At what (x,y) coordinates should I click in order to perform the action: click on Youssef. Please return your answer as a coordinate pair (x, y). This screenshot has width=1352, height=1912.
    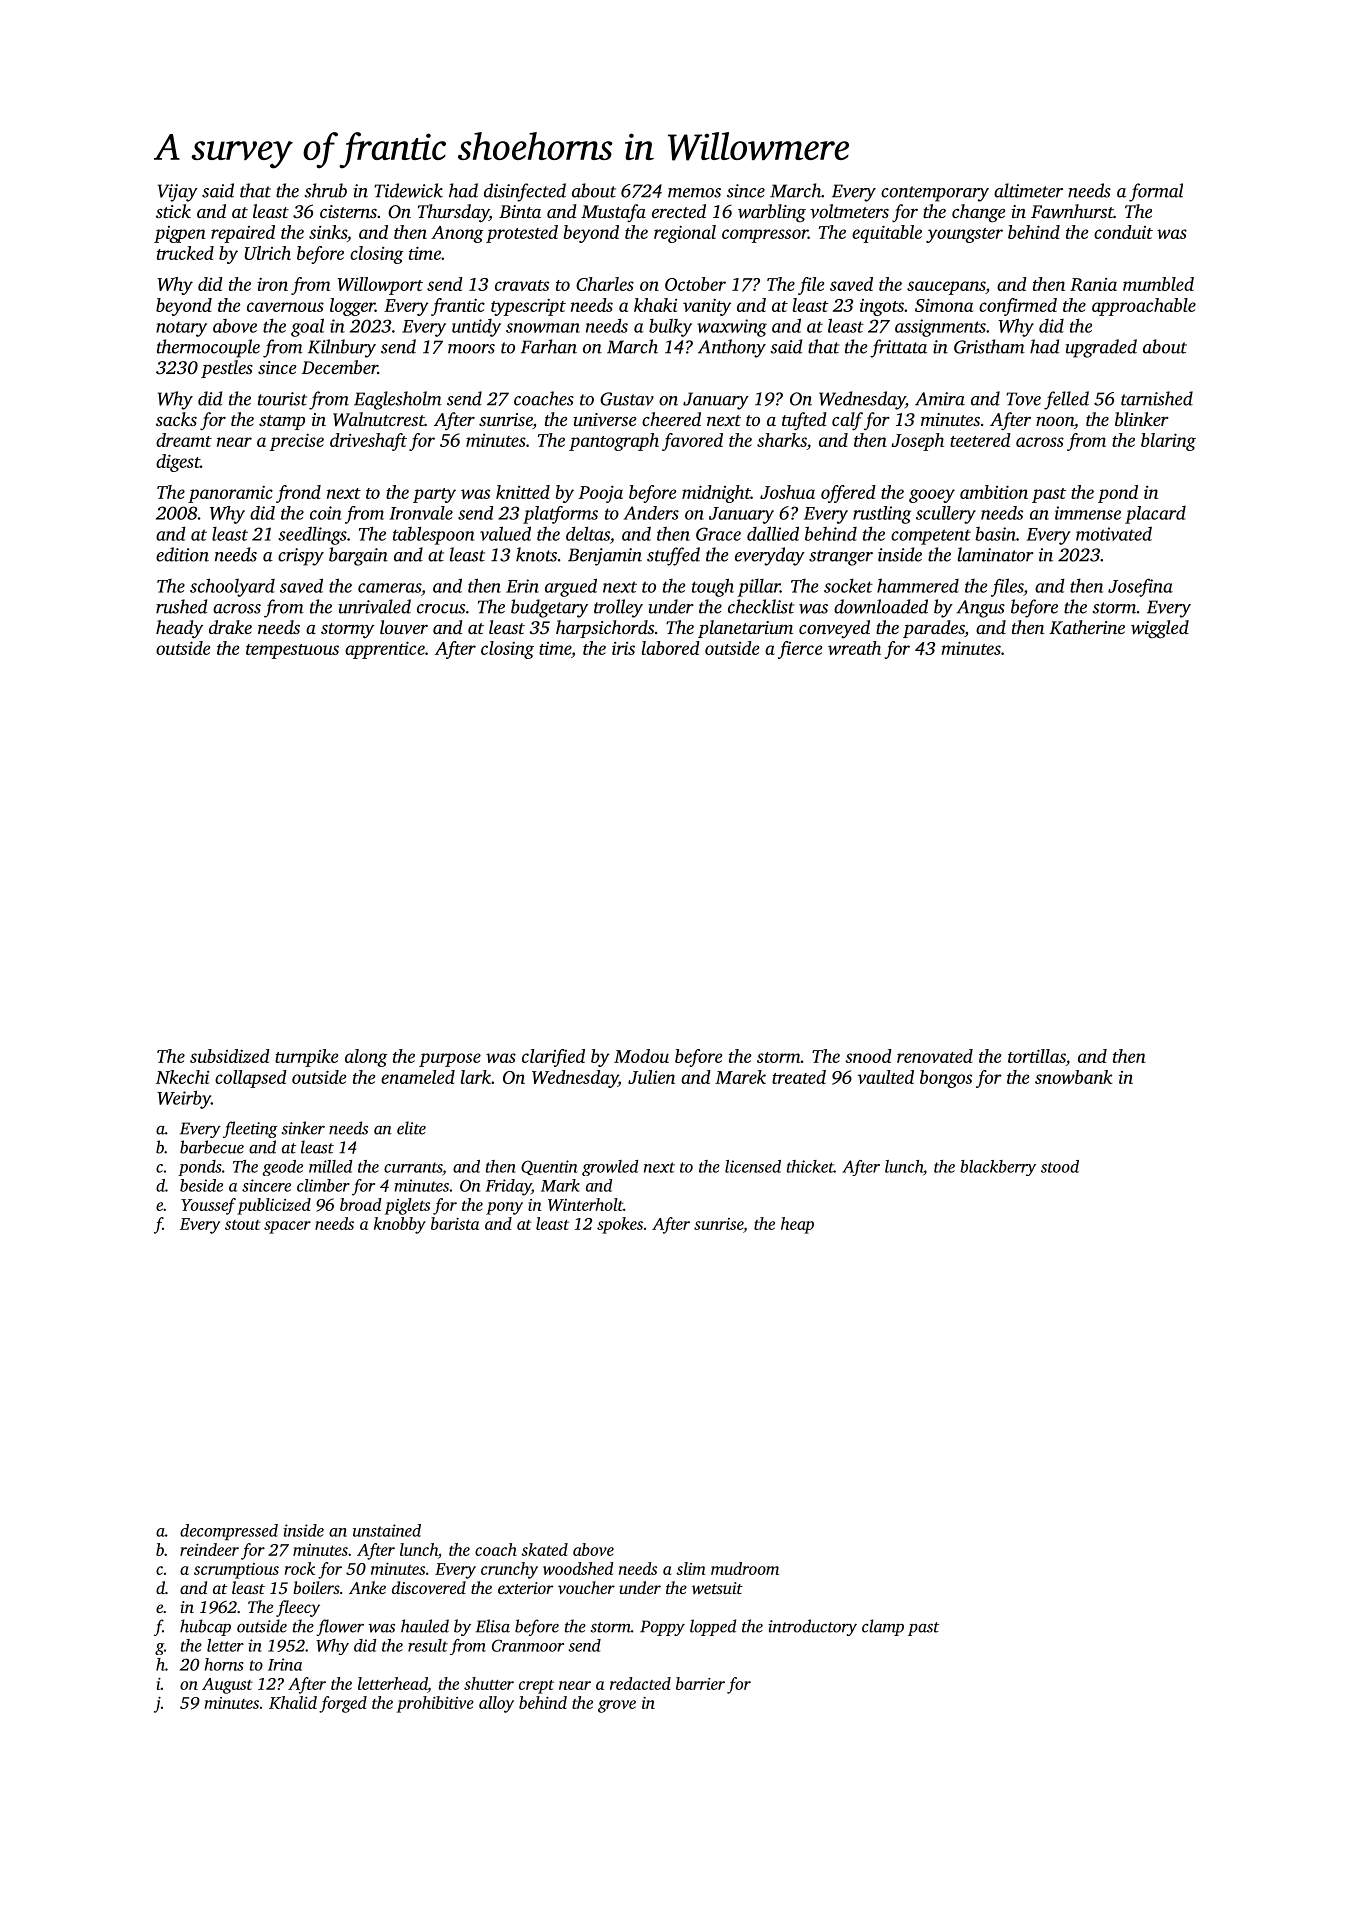
    Looking at the image, I should click on (208, 1206).
